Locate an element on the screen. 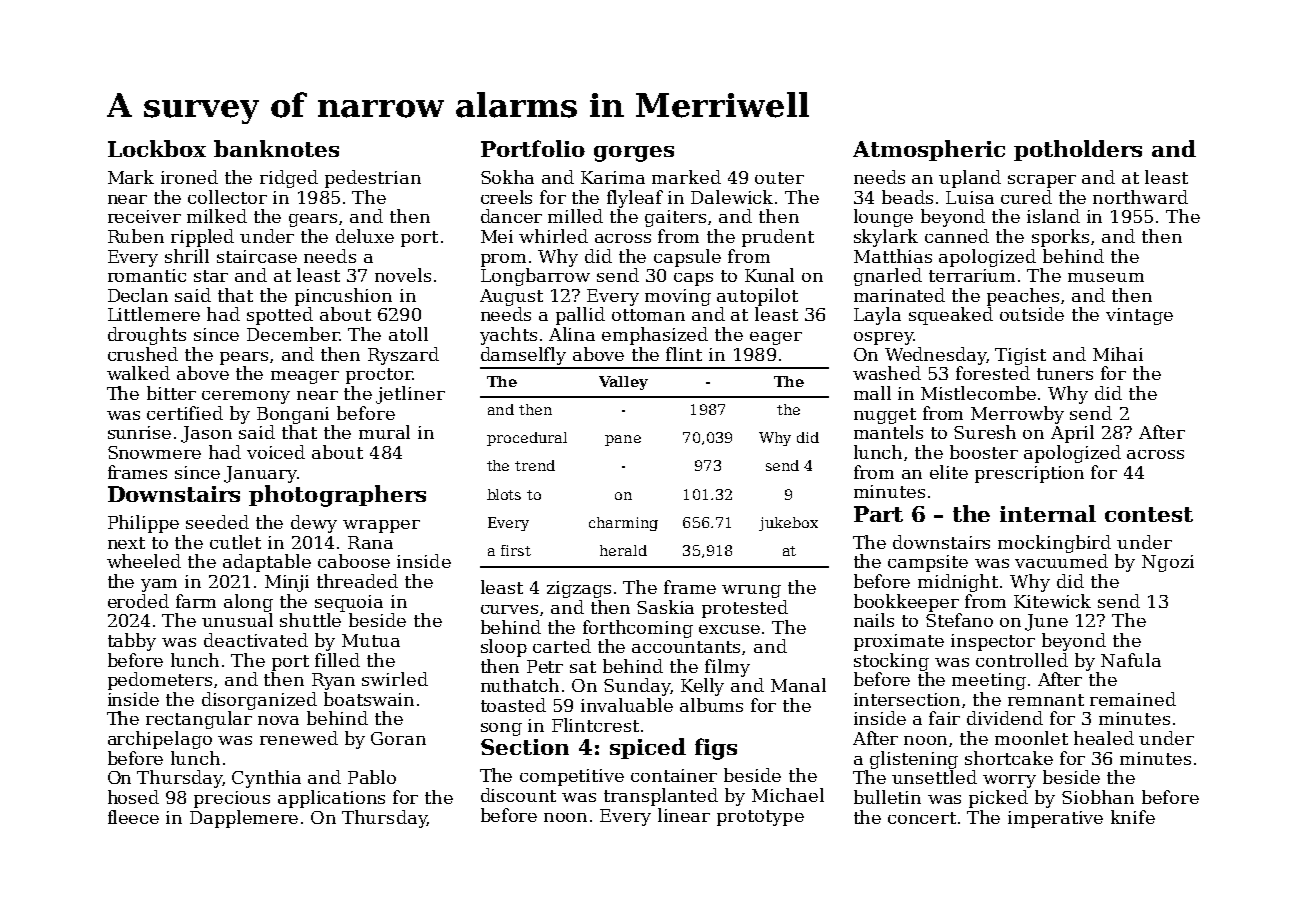 The width and height of the screenshot is (1308, 924). whirled is located at coordinates (553, 236).
